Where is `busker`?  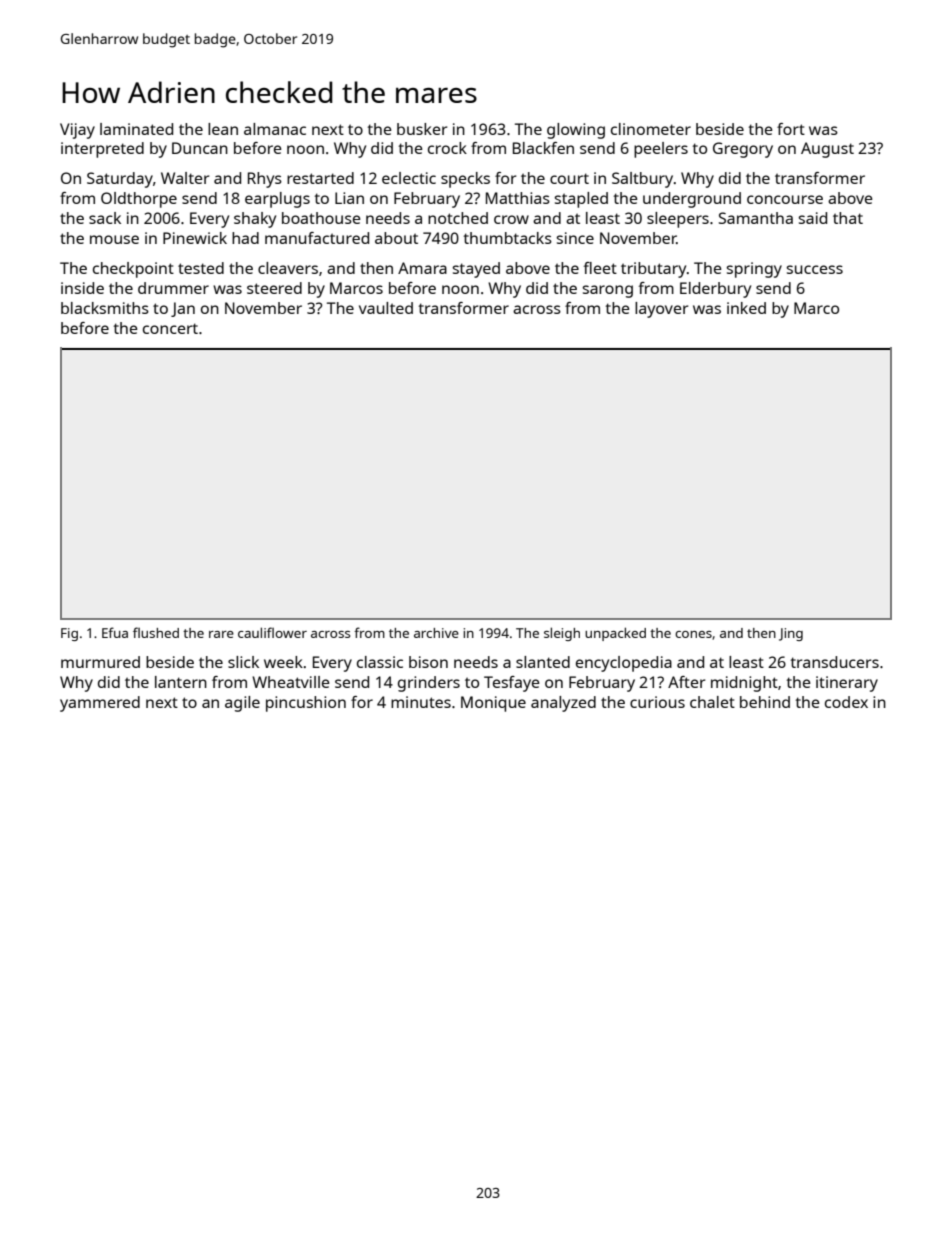
busker is located at coordinates (422, 129).
